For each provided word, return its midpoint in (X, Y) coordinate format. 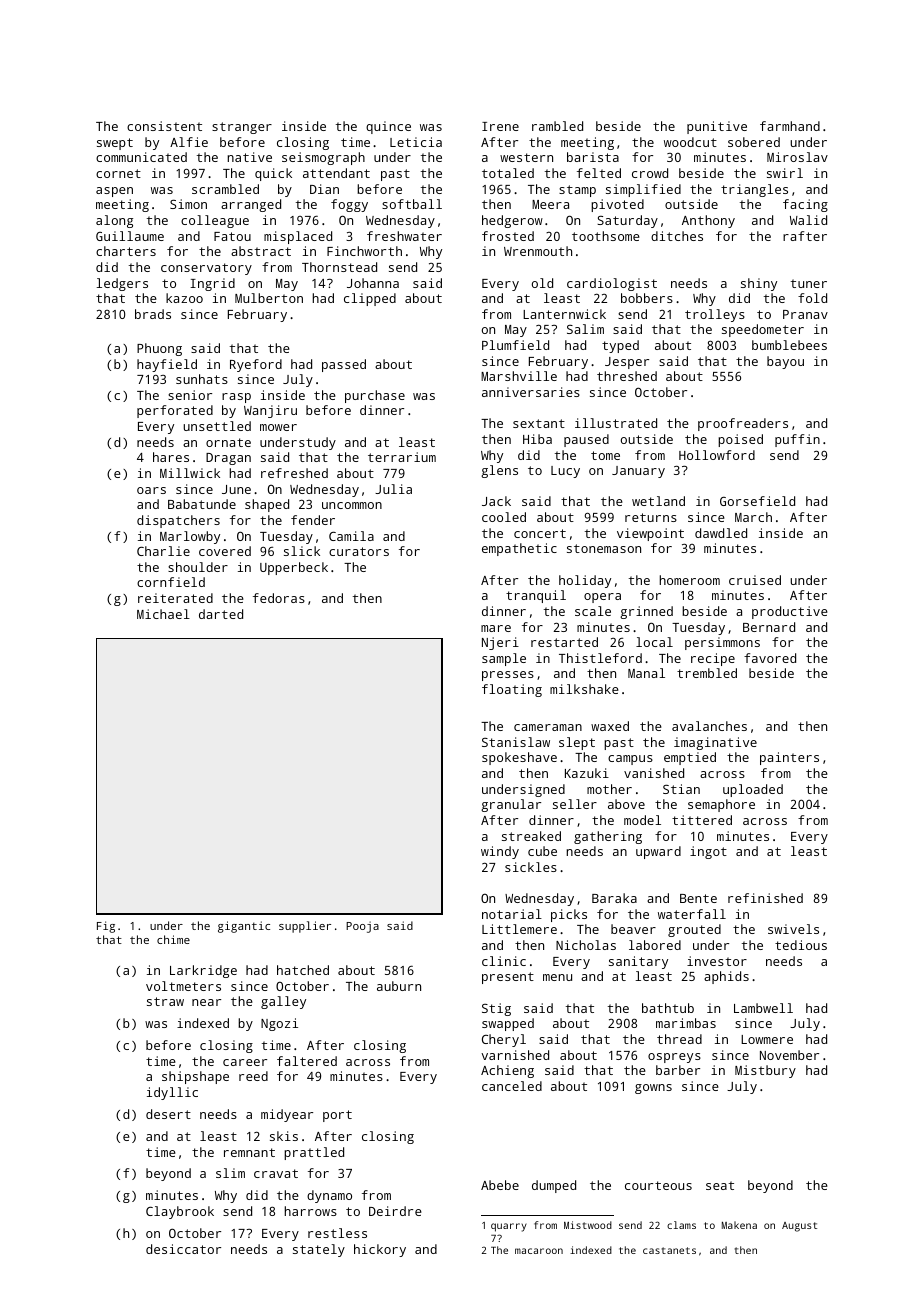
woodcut (690, 142)
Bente (698, 898)
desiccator (183, 1249)
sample (504, 659)
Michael (163, 614)
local (654, 642)
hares (171, 457)
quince (388, 127)
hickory (380, 1250)
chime (173, 939)
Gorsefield (757, 501)
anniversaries (531, 392)
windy (500, 852)
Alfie (189, 142)
